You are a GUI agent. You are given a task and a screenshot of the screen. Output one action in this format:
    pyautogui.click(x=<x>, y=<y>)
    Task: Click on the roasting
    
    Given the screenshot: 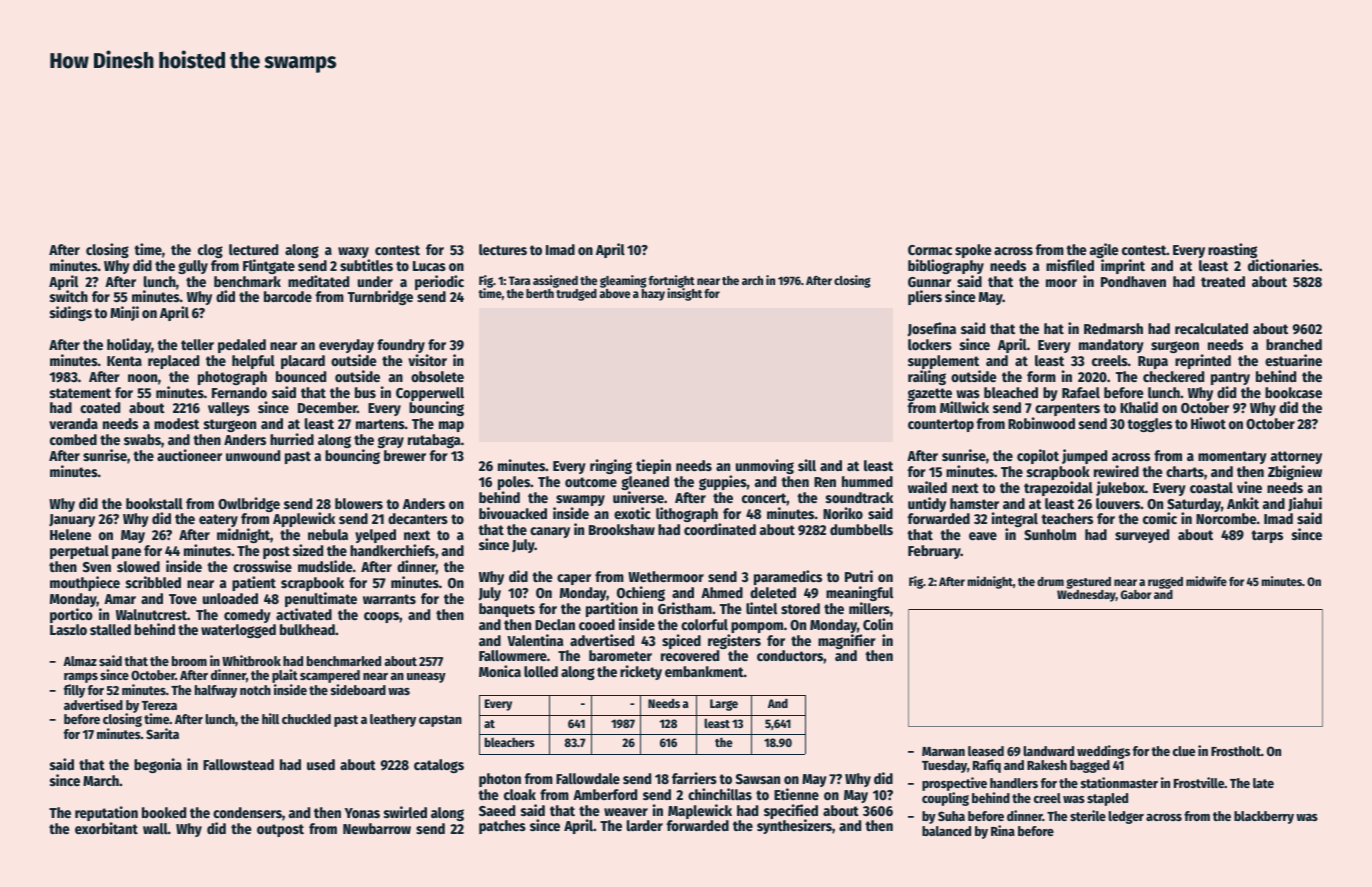 What is the action you would take?
    pyautogui.click(x=1232, y=250)
